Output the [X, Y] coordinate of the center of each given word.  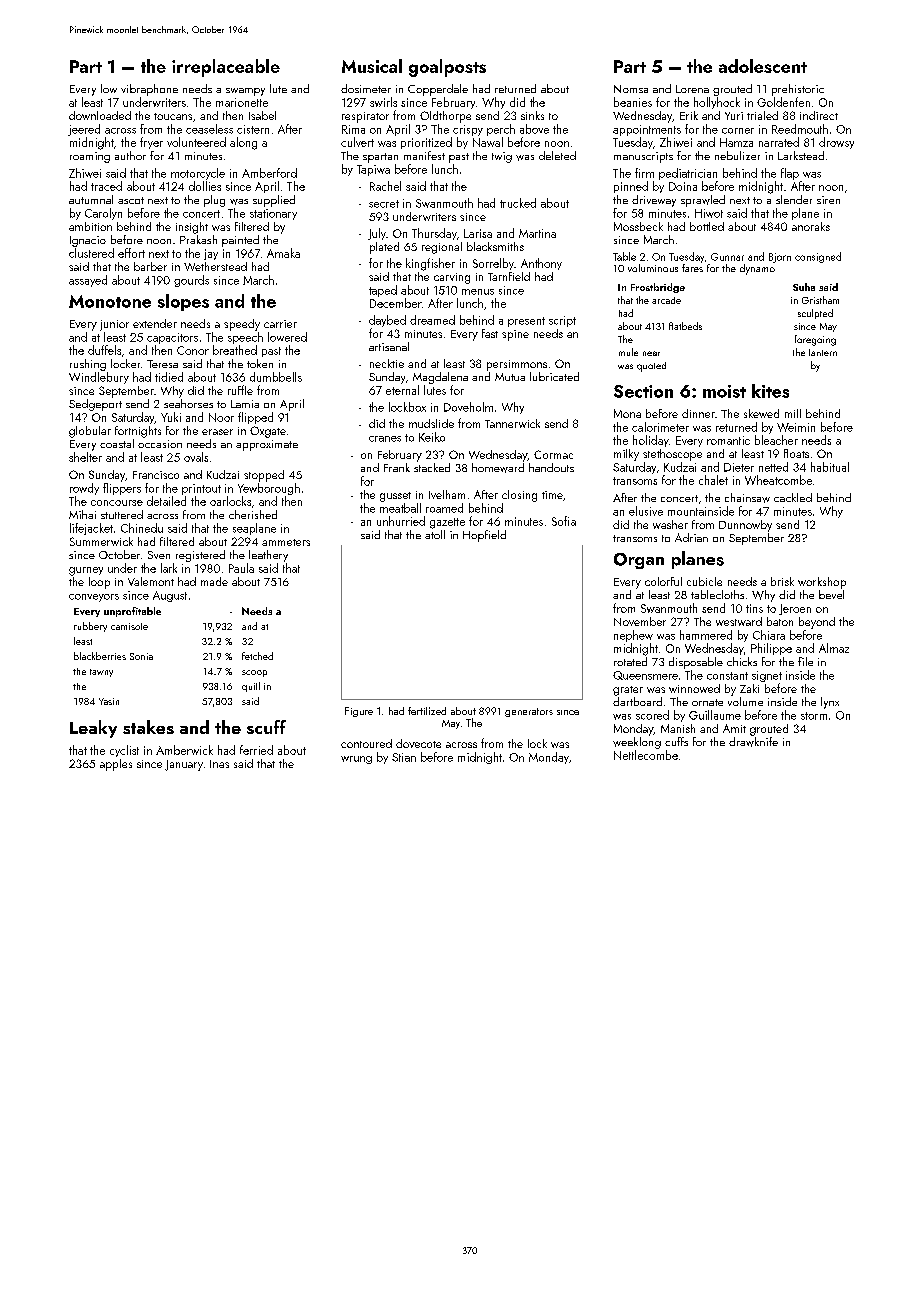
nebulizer [737, 155]
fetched [257, 656]
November [640, 621]
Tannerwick [512, 423]
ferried [256, 750]
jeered [84, 130]
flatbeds [685, 326]
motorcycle [198, 174]
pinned [631, 187]
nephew [633, 636]
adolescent [763, 66]
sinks [532, 115]
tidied [169, 377]
